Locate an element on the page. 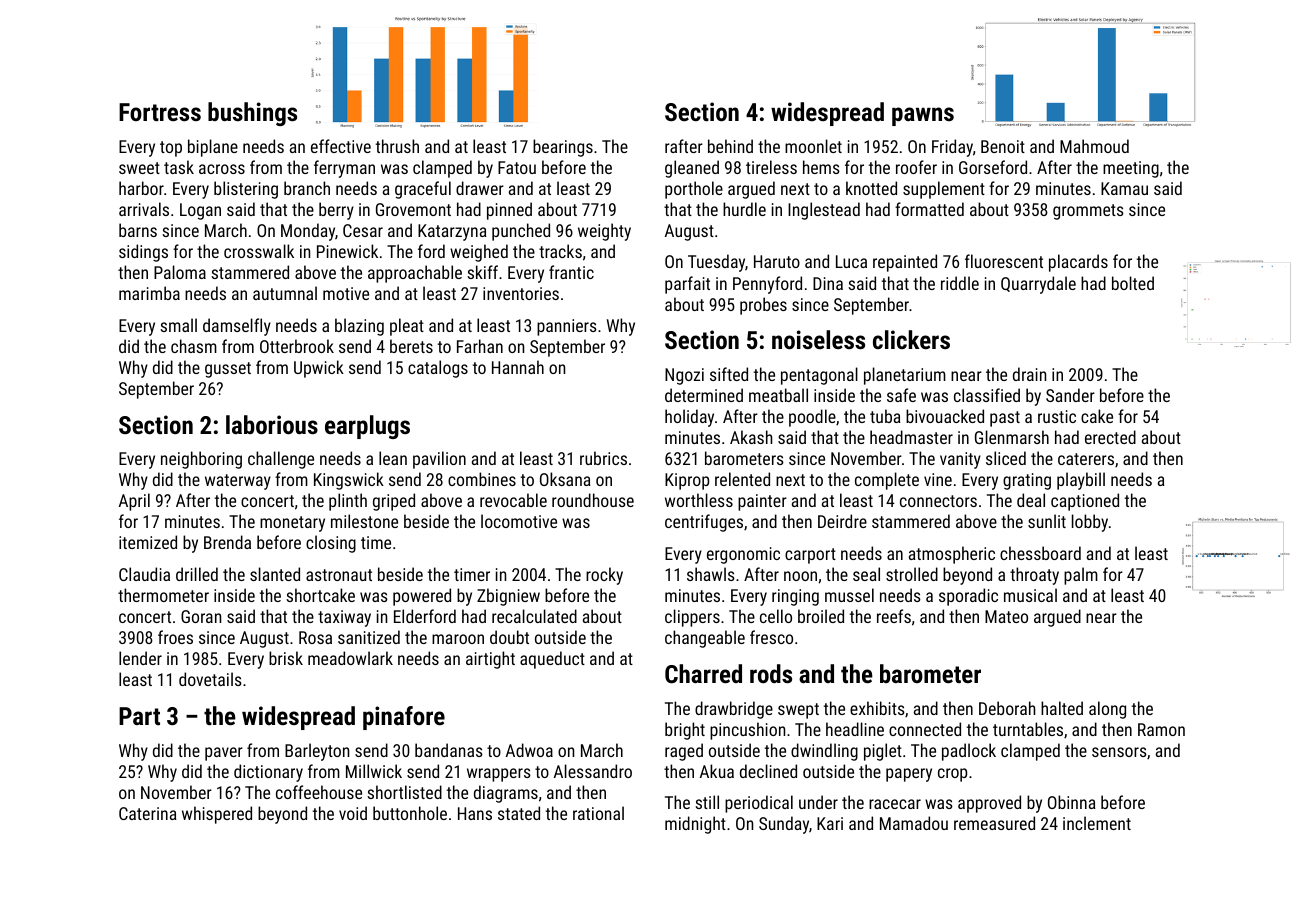  moonlet is located at coordinates (813, 146).
